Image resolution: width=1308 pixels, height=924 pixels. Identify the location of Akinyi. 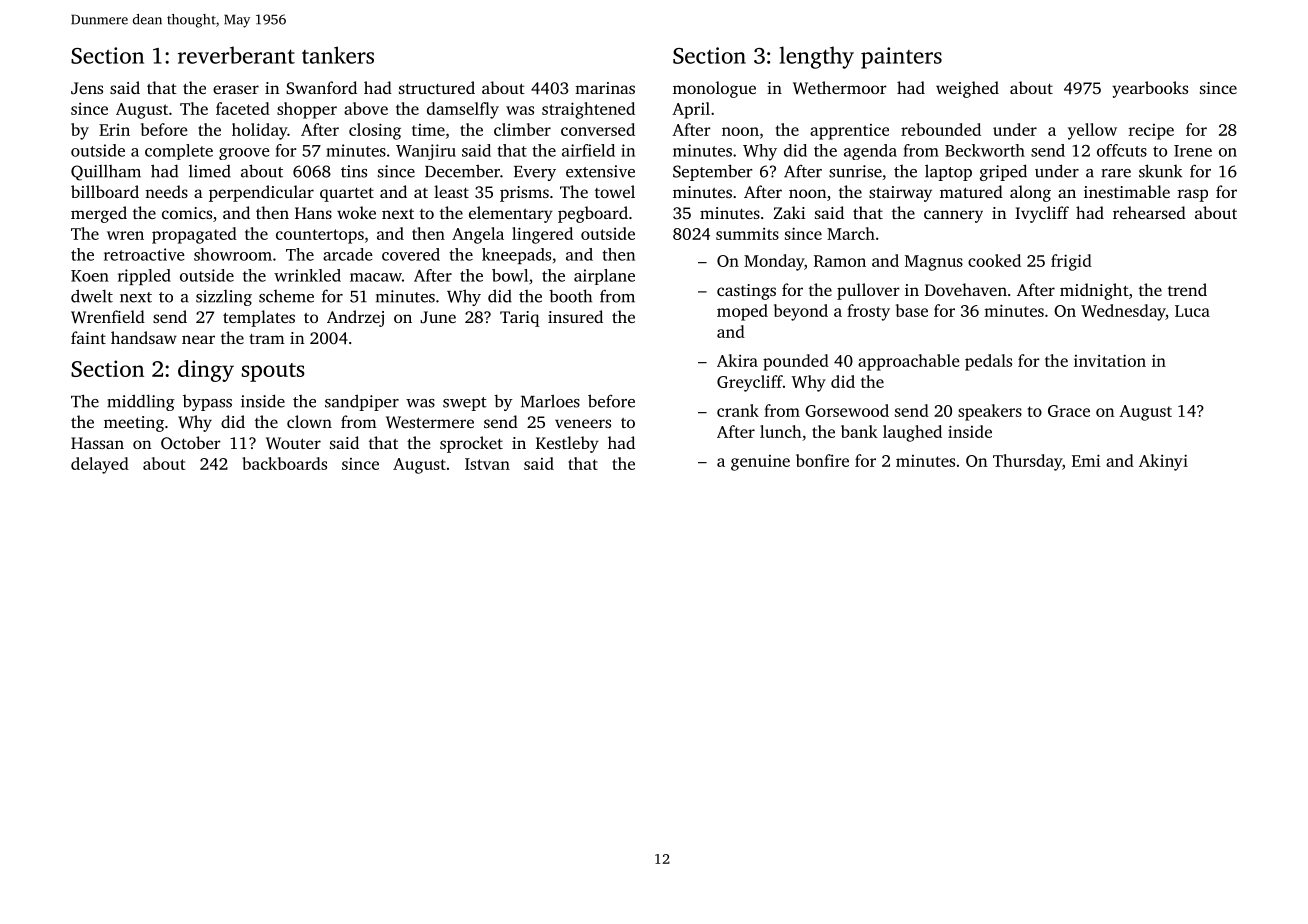
(1163, 462).
